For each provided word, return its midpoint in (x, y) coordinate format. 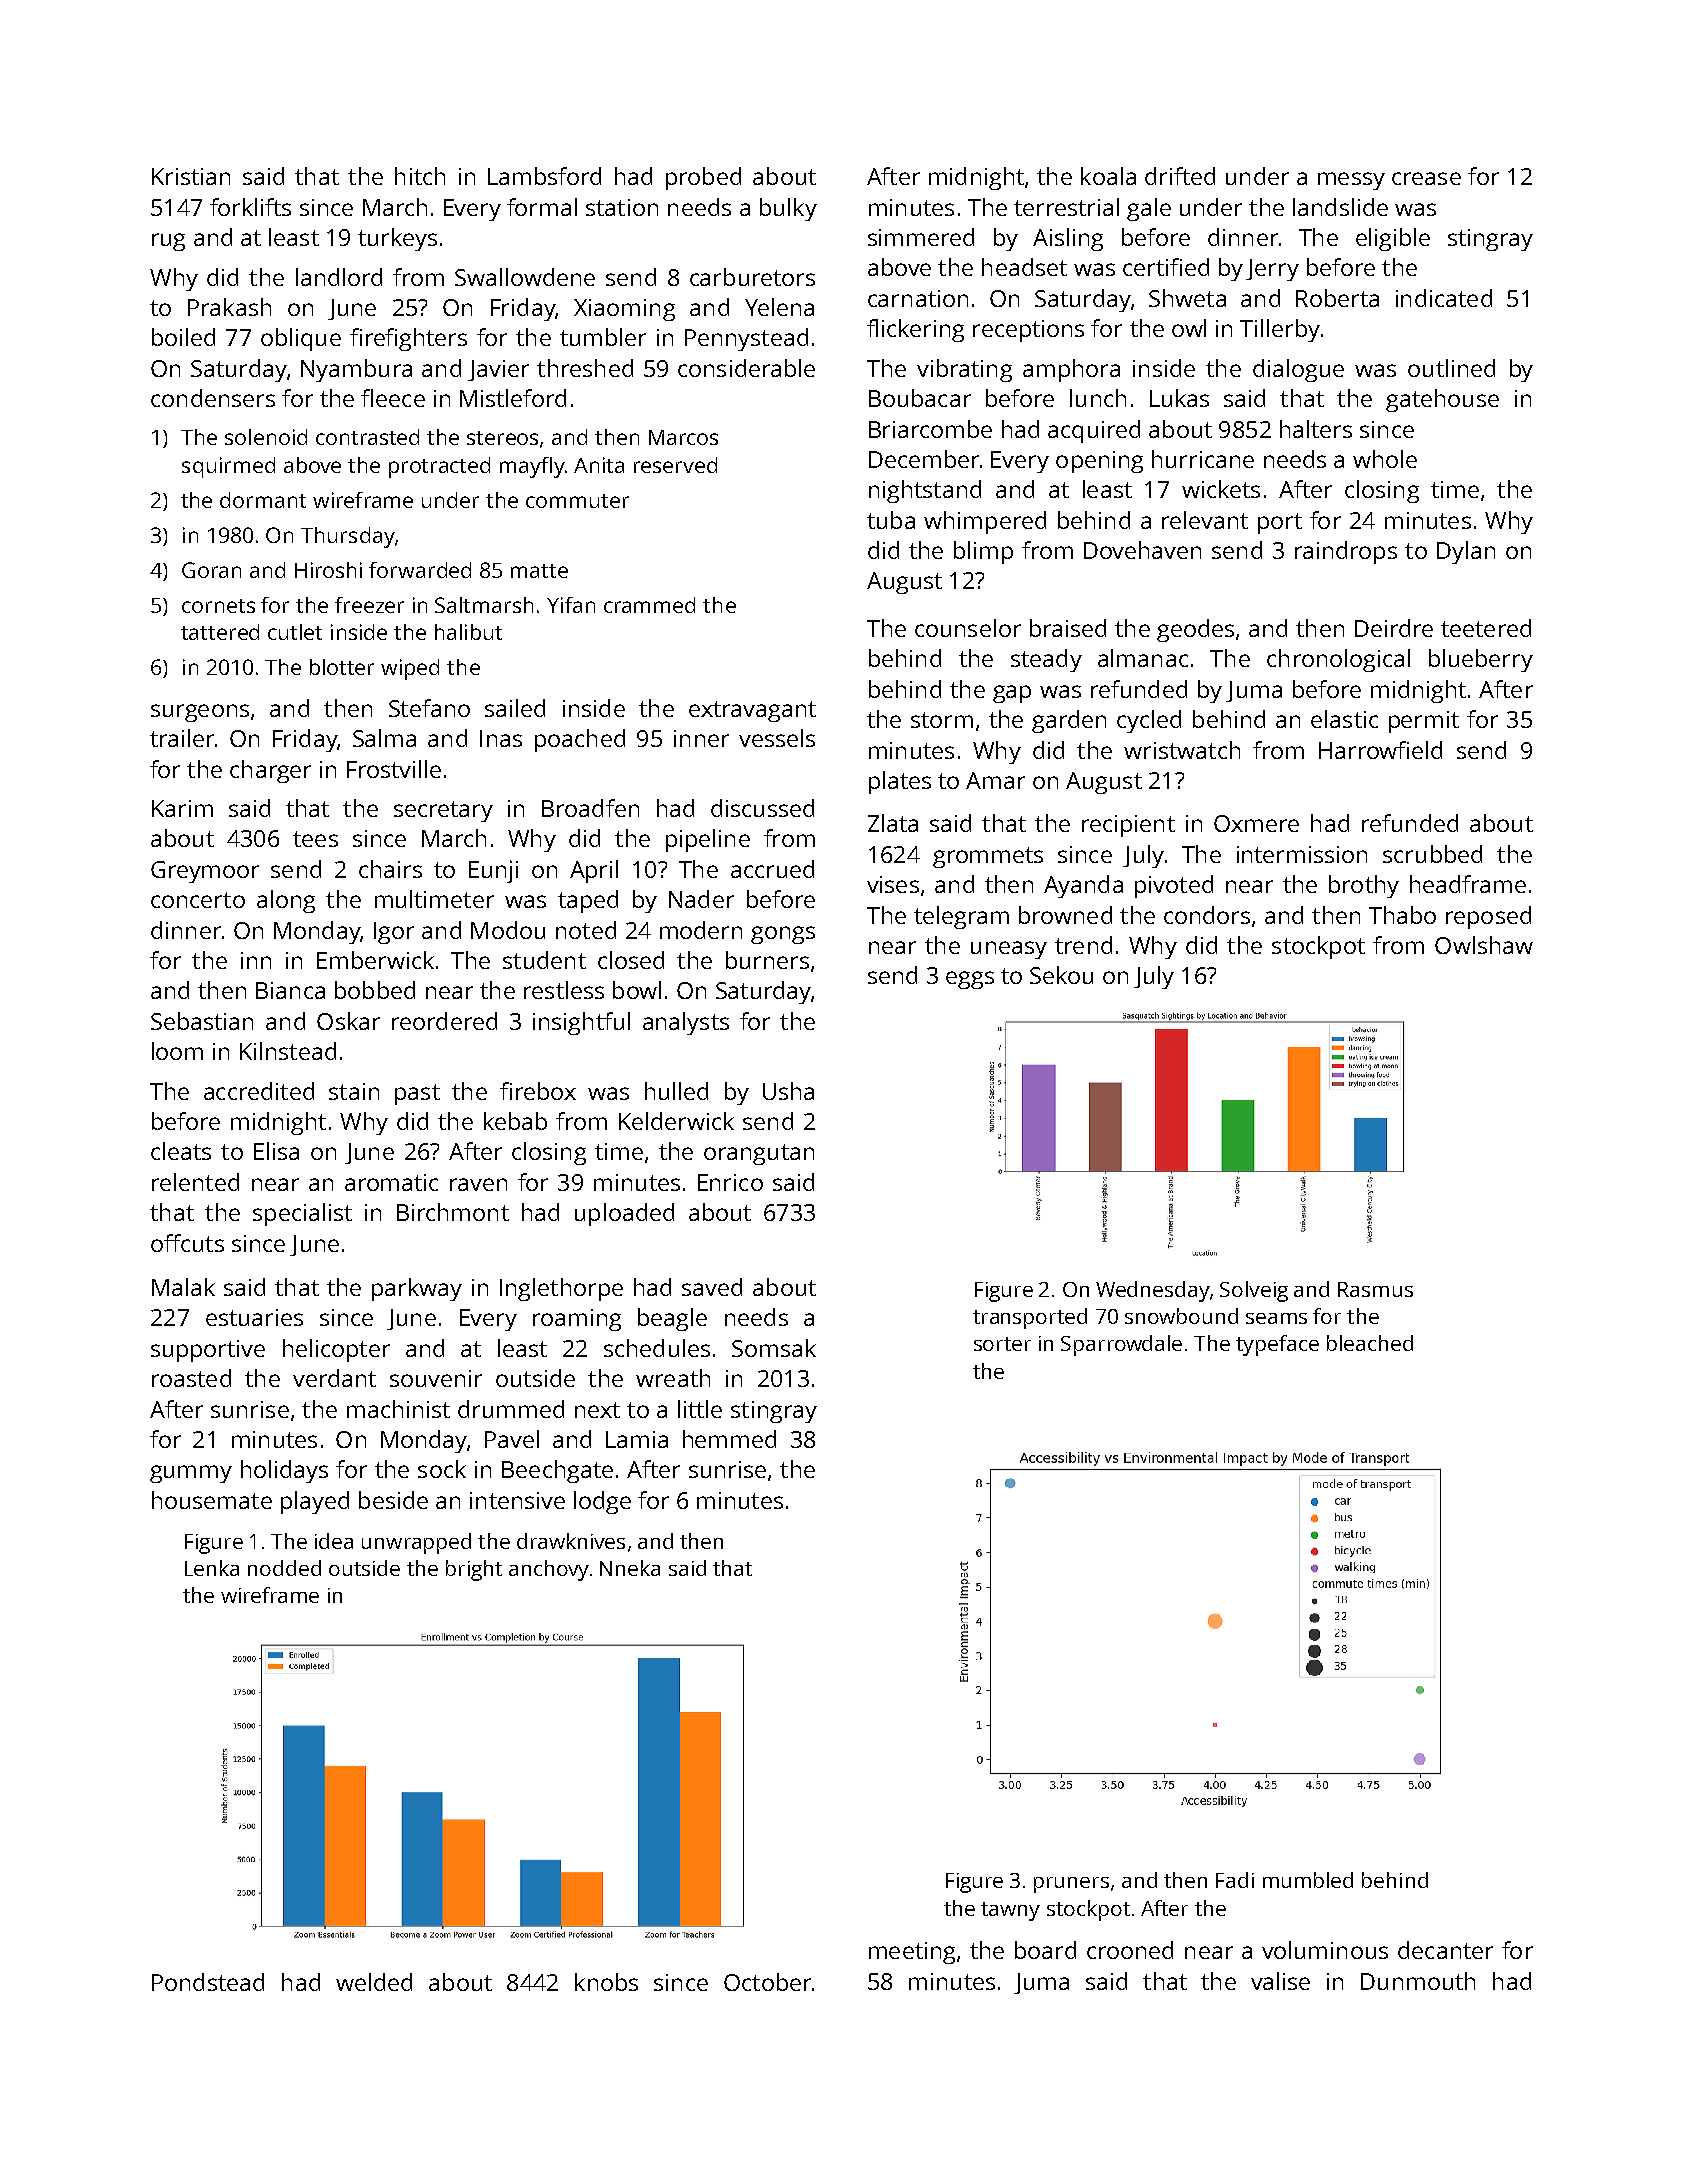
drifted (1180, 176)
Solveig (1254, 1291)
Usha (788, 1091)
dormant (263, 500)
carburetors (752, 277)
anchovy (549, 1570)
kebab (515, 1121)
